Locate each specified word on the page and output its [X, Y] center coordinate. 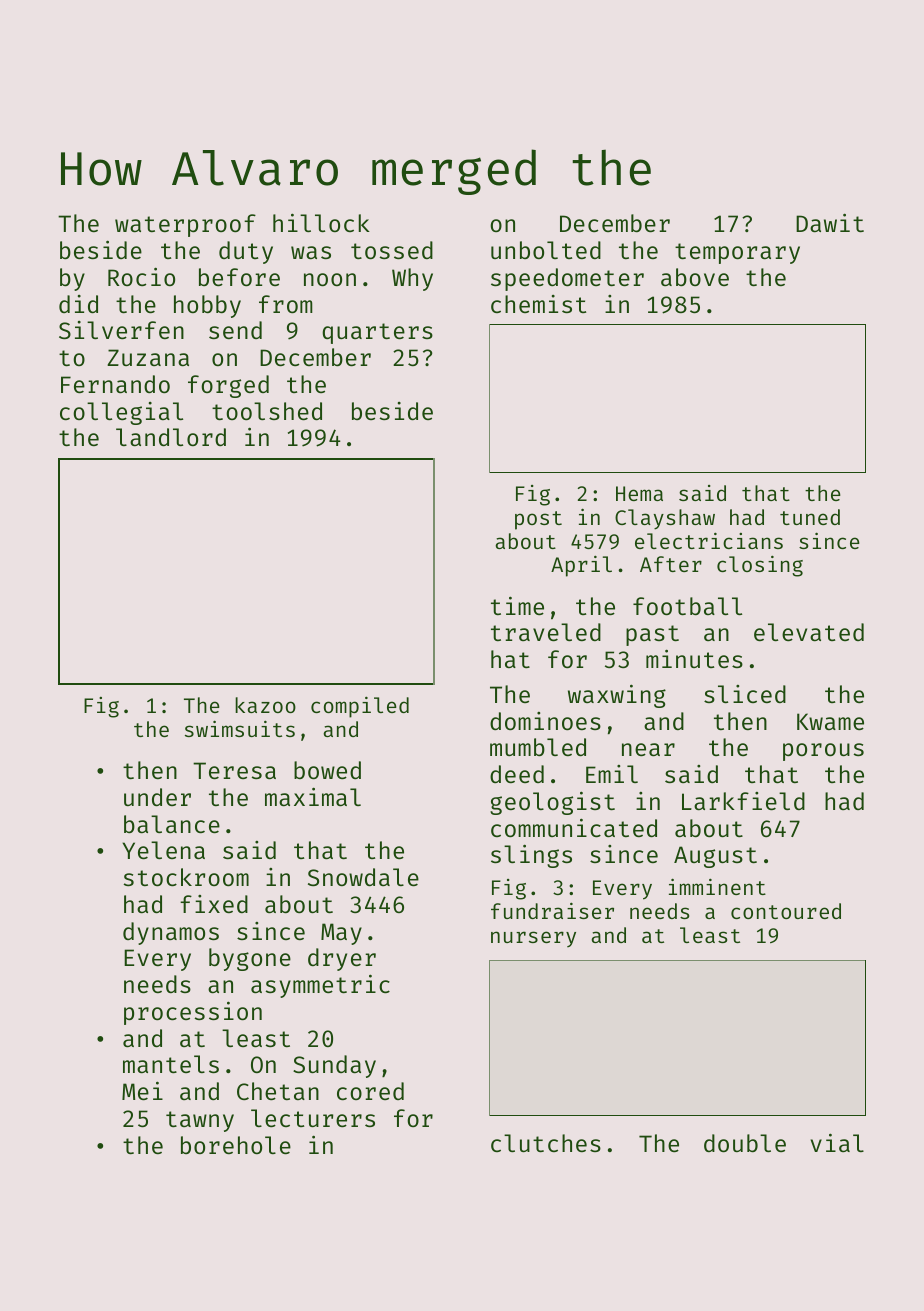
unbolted [546, 250]
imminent [717, 886]
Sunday [334, 1066]
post [538, 520]
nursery [533, 939]
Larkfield [743, 801]
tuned [810, 517]
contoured [786, 911]
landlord [171, 437]
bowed [327, 770]
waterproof [185, 225]
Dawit [830, 223]
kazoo [265, 705]
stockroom [186, 877]
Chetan [278, 1091]
